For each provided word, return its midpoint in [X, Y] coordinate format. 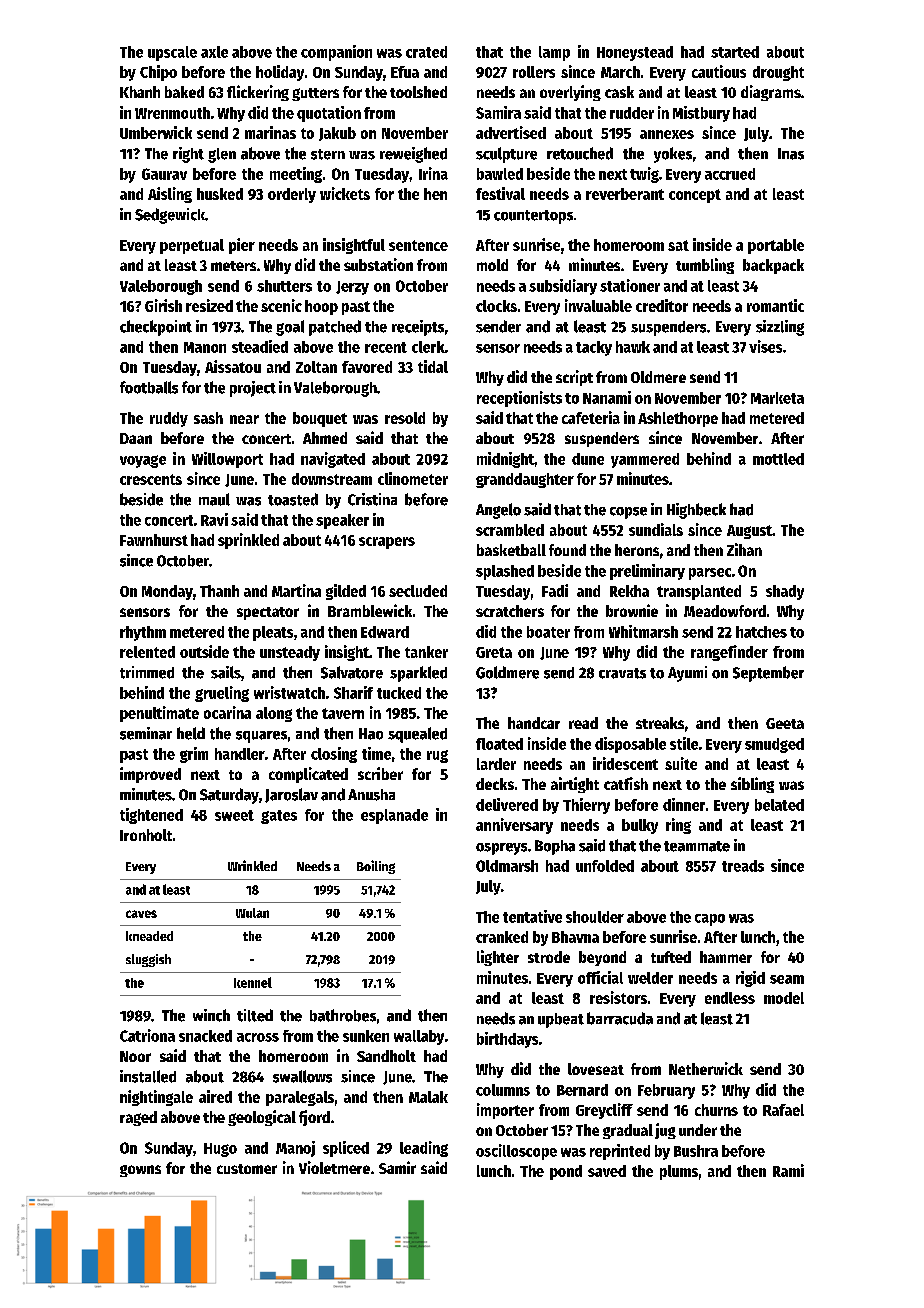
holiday [280, 73]
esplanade [394, 816]
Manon [205, 347]
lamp [554, 53]
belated [779, 805]
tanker [426, 652]
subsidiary [563, 287]
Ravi [214, 519]
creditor [662, 305]
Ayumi [687, 674]
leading [424, 1149]
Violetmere [334, 1167]
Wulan [252, 913]
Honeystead [635, 53]
